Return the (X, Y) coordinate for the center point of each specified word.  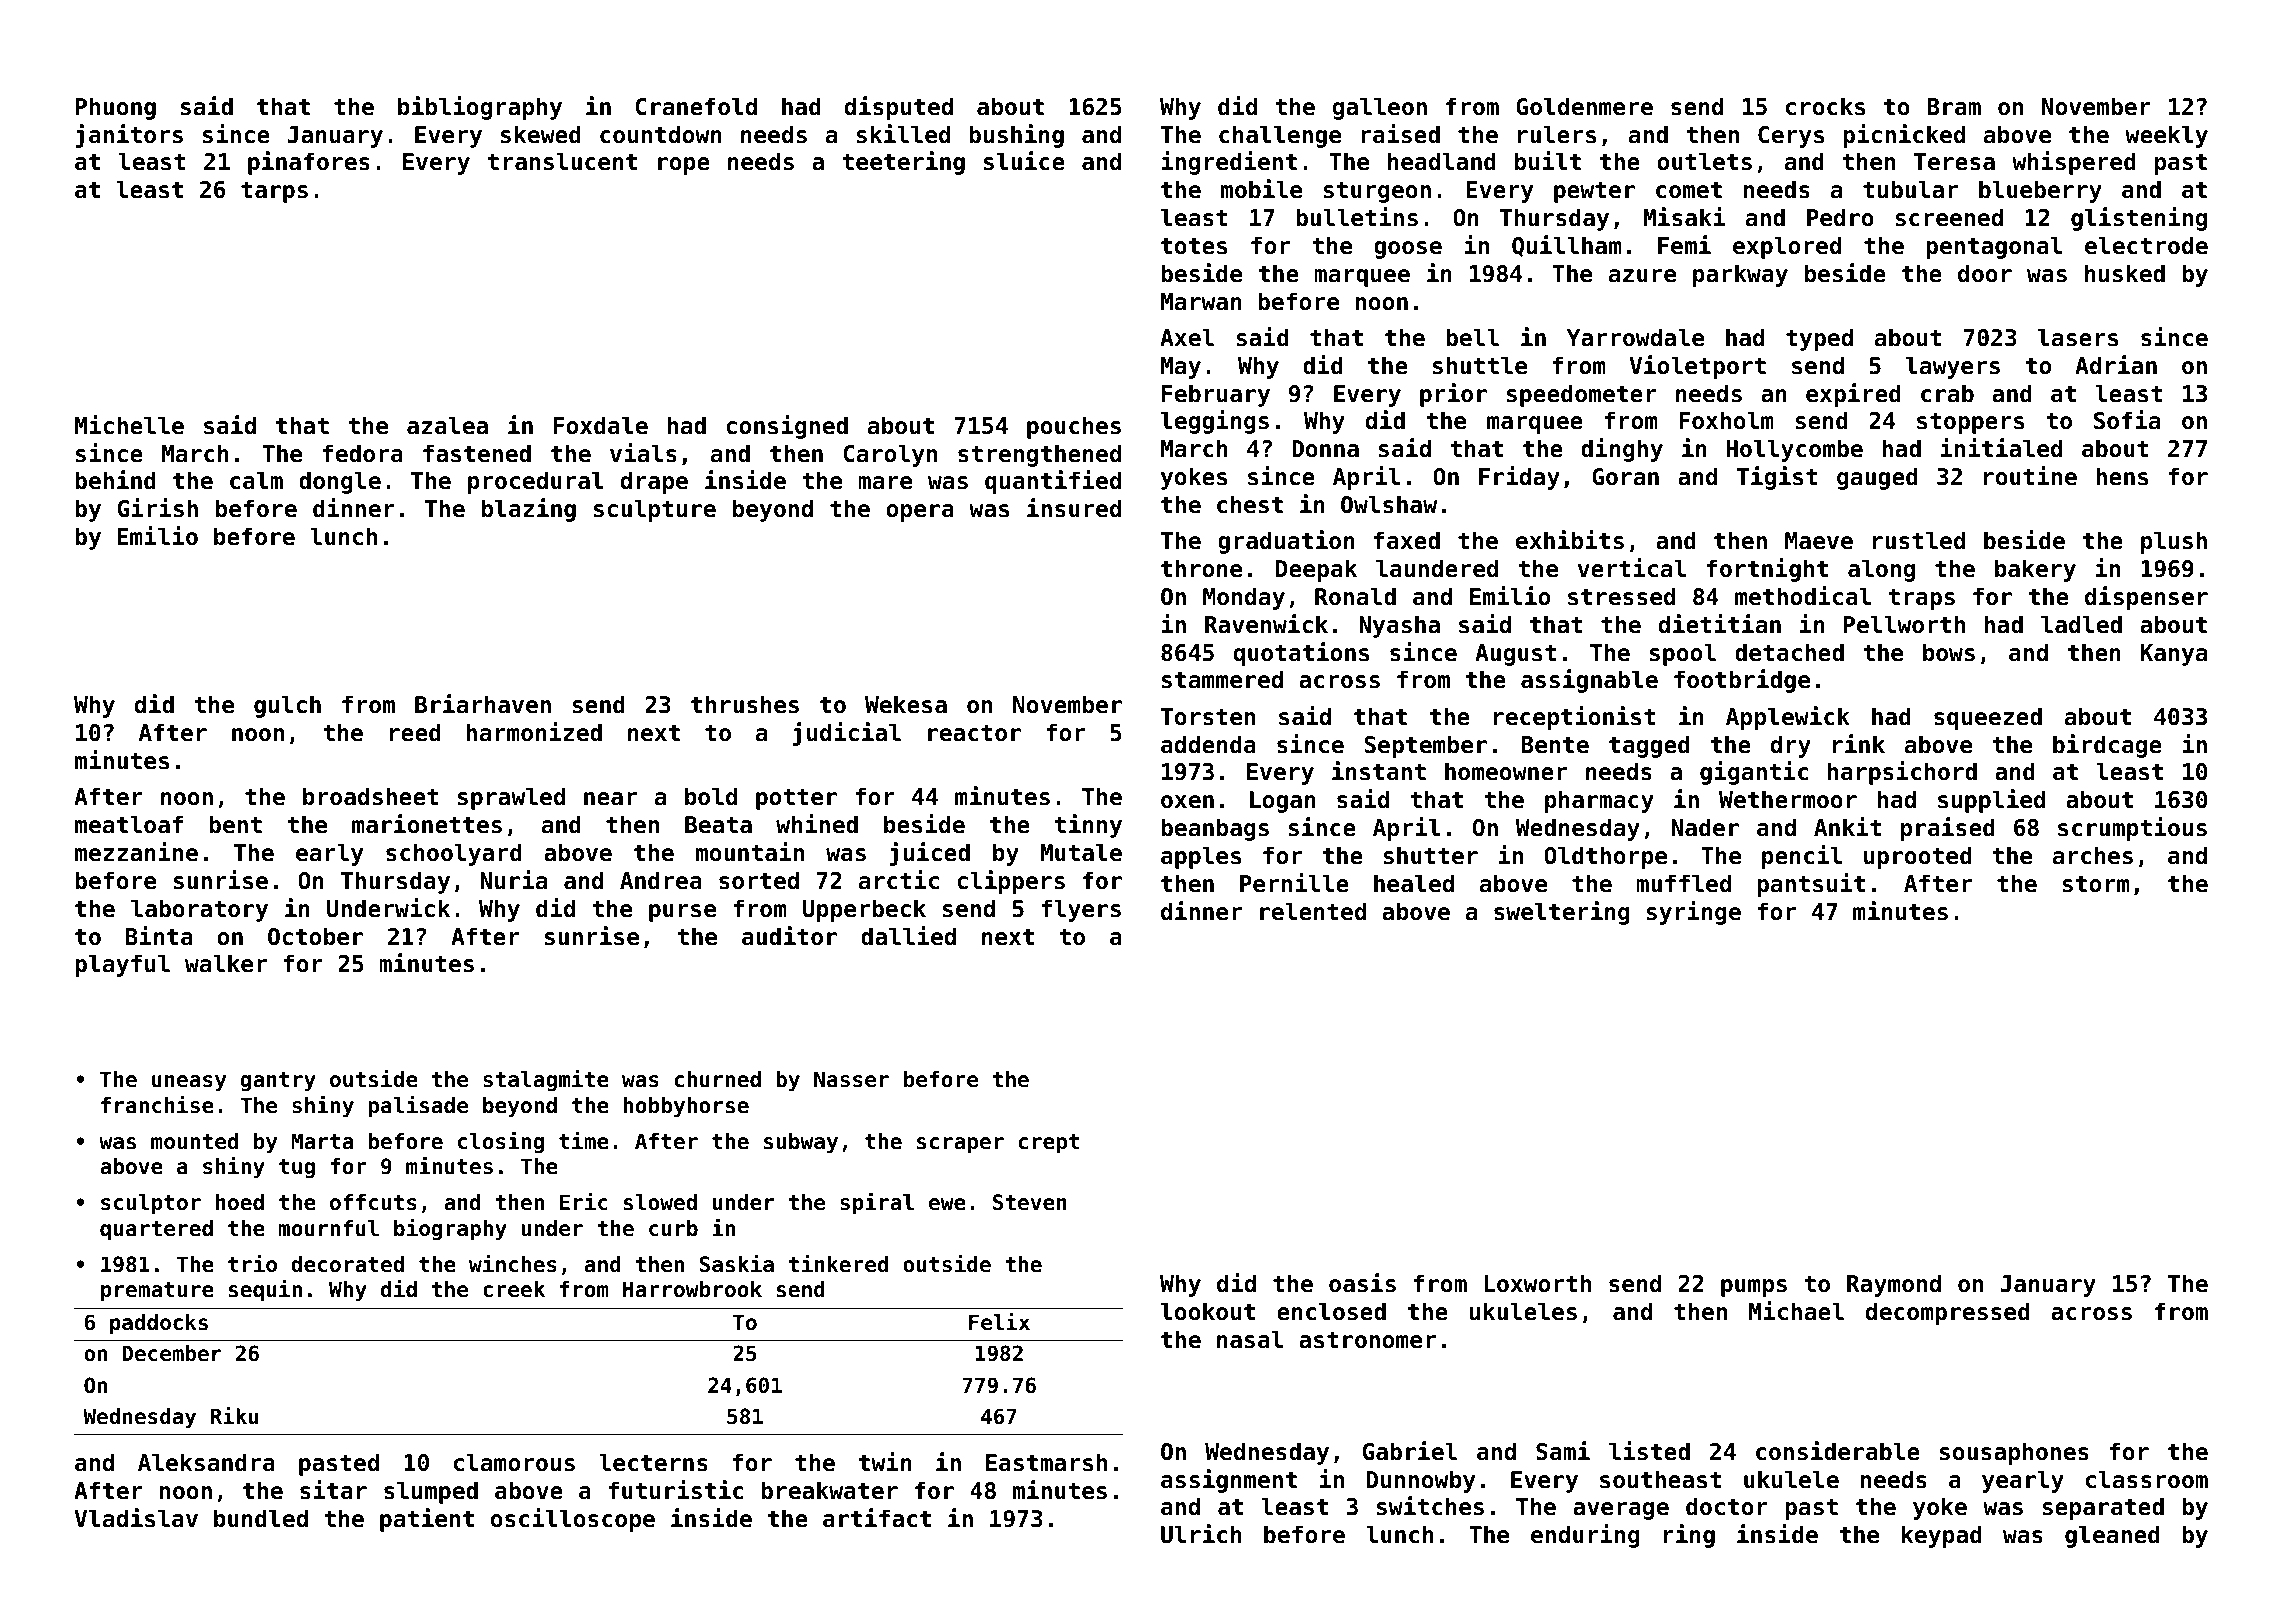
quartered (156, 1230)
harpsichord (1902, 773)
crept (1049, 1144)
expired (1853, 395)
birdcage (2107, 746)
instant (1379, 771)
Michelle (129, 425)
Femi (1684, 245)
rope (684, 166)
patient (427, 1520)
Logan (1283, 802)
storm (2095, 884)
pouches (1074, 427)
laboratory (199, 910)
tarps (274, 192)
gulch (287, 706)
